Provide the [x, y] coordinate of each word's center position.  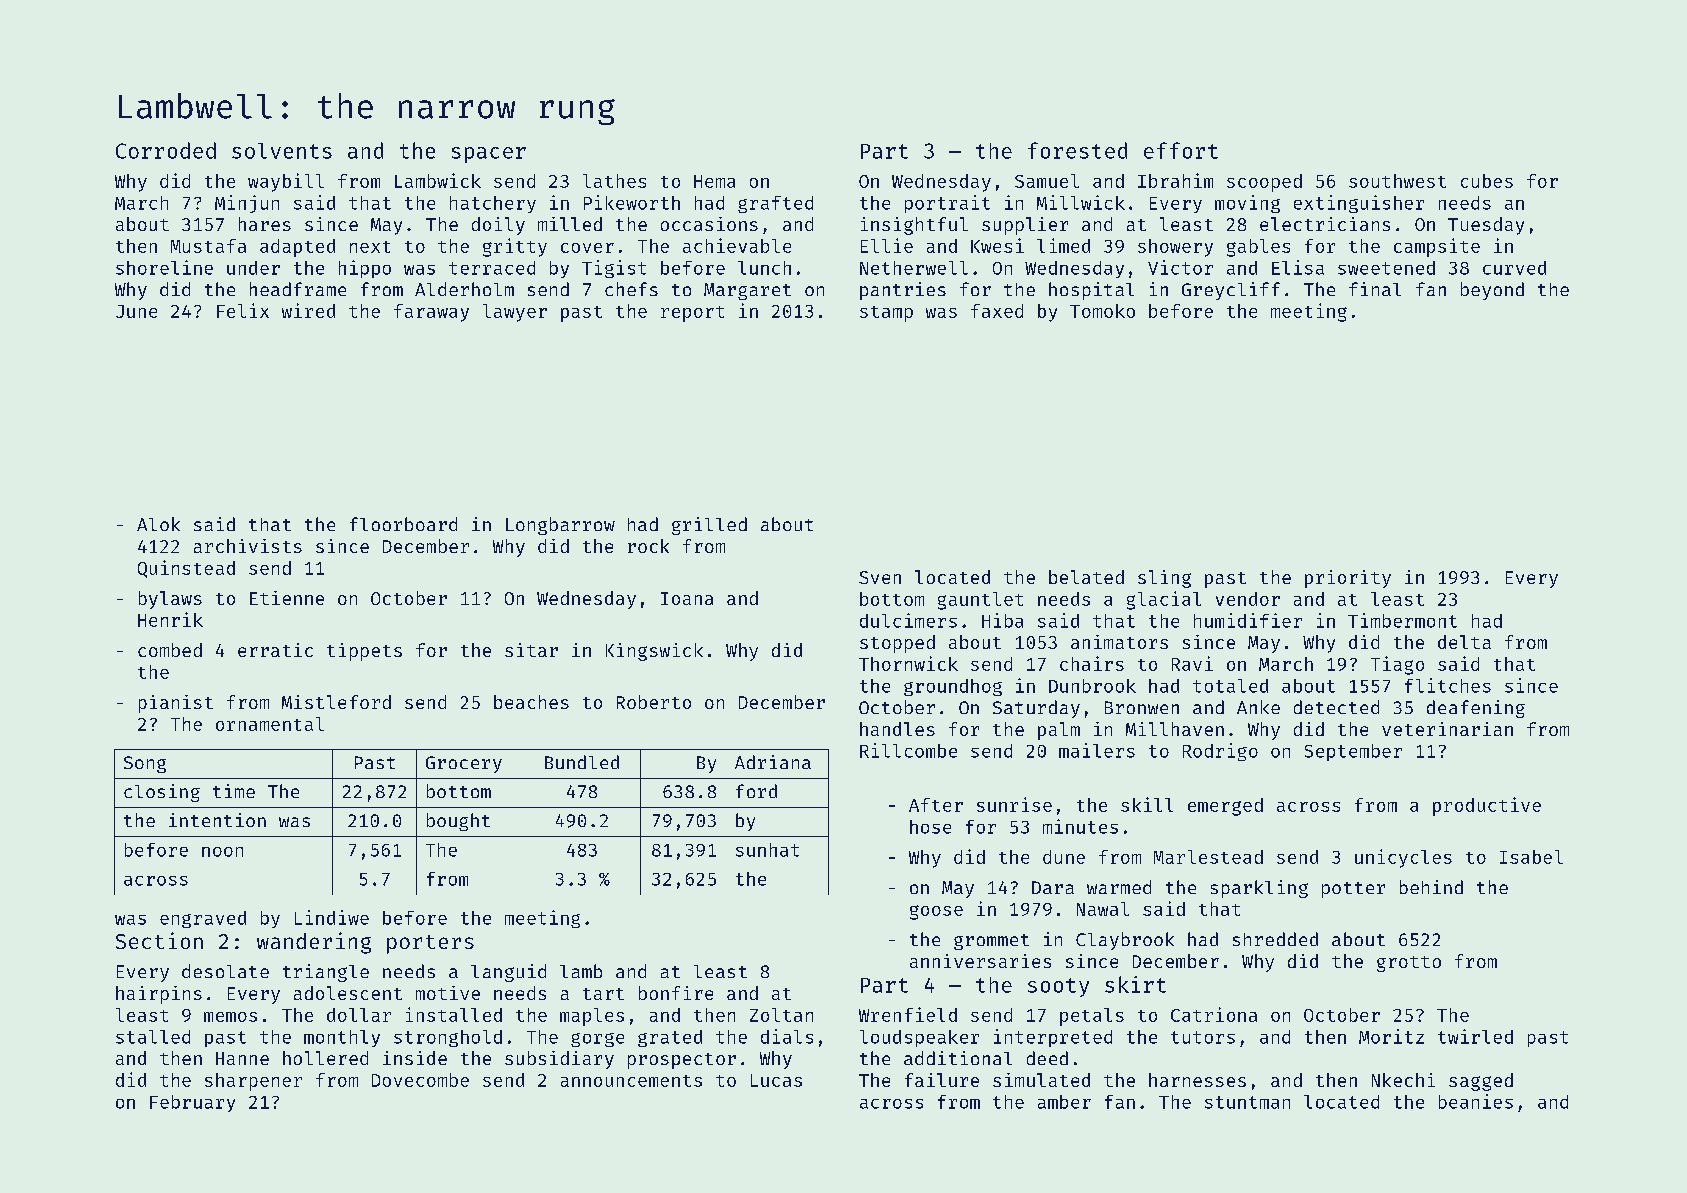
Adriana [773, 762]
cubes [1487, 181]
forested [1077, 150]
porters [430, 944]
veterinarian [1447, 729]
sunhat [767, 850]
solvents [282, 151]
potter [1353, 890]
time [234, 791]
